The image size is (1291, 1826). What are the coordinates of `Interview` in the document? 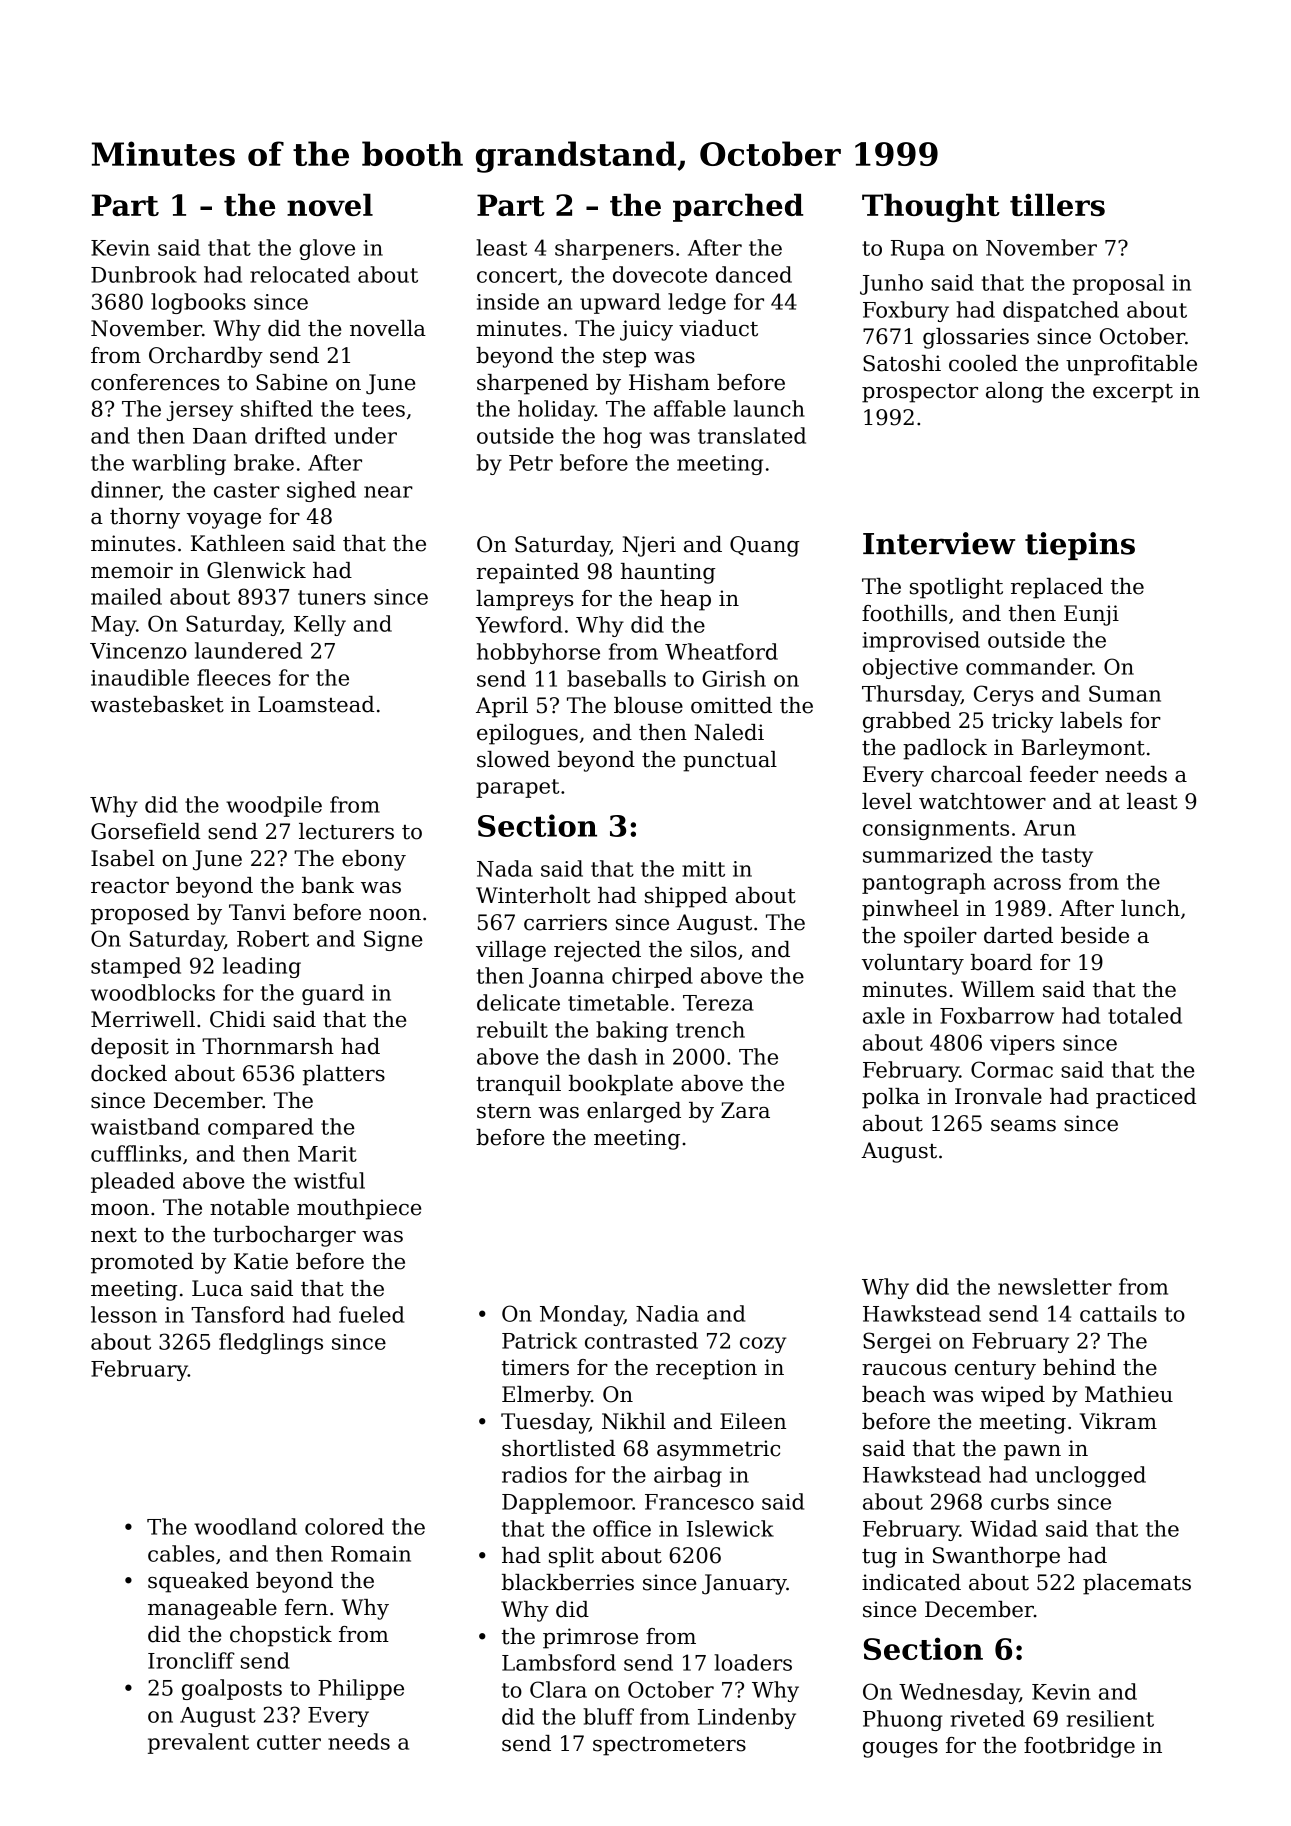 It's located at (939, 543).
